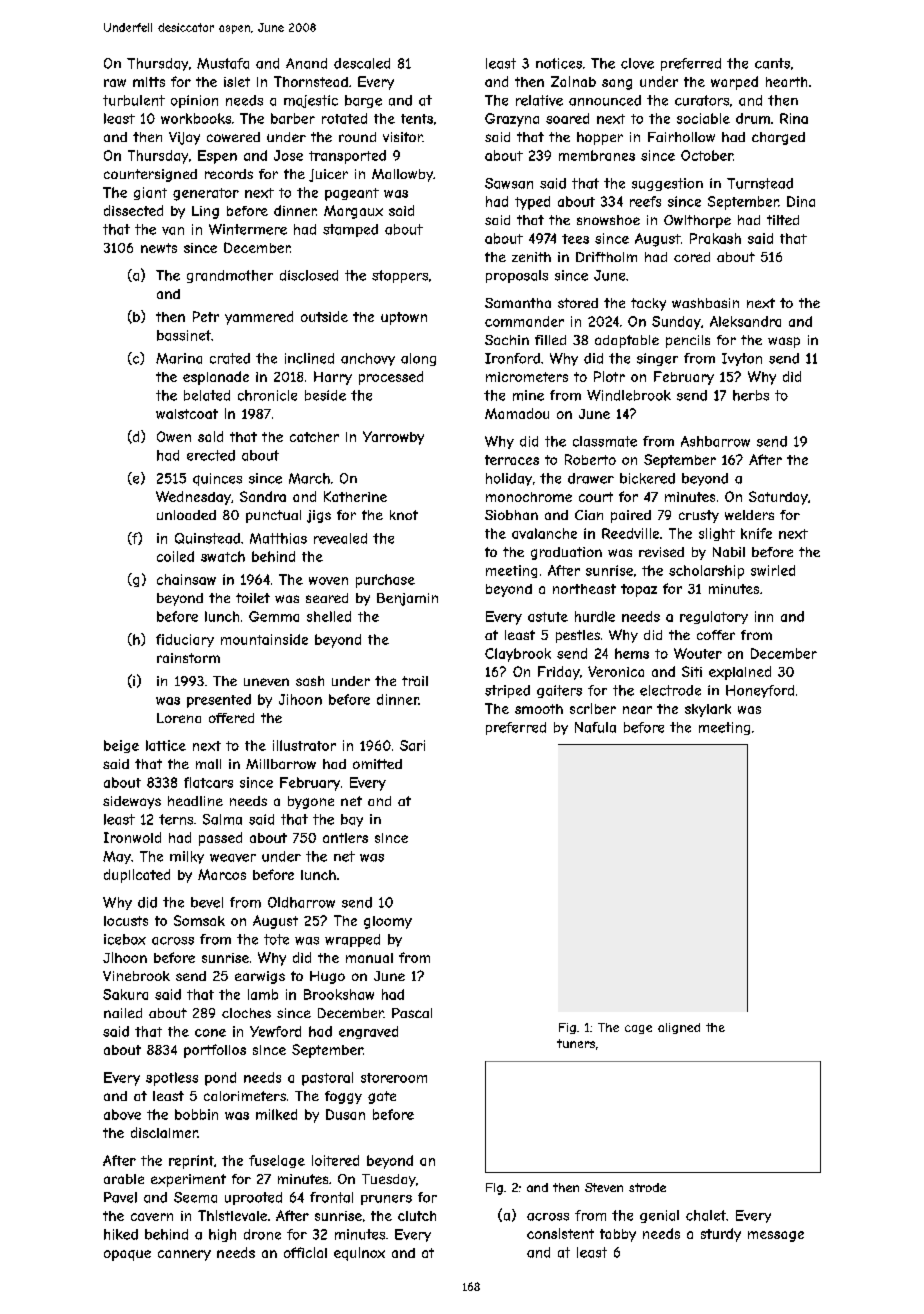 This image has height=1314, width=924. Describe the element at coordinates (692, 257) in the image. I see `cored` at that location.
